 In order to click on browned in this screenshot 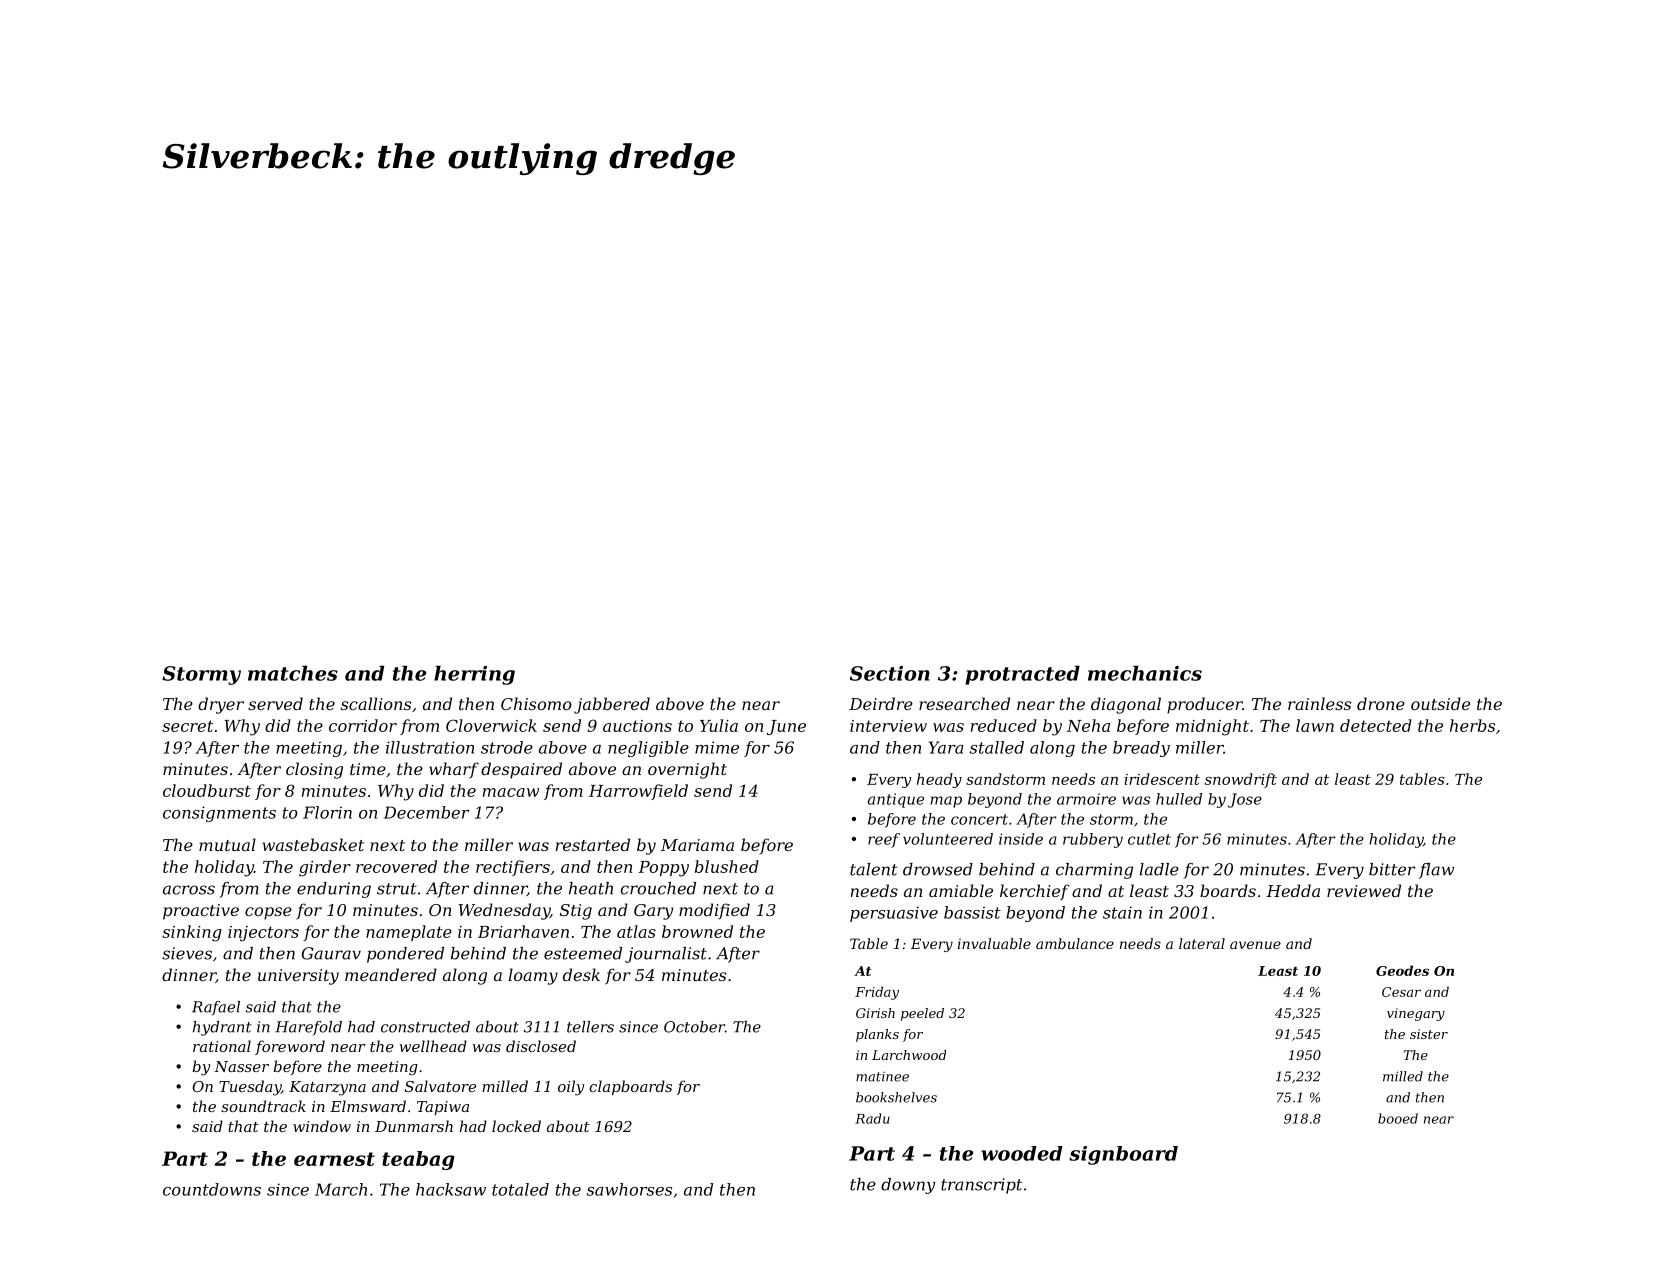, I will do `click(697, 931)`.
